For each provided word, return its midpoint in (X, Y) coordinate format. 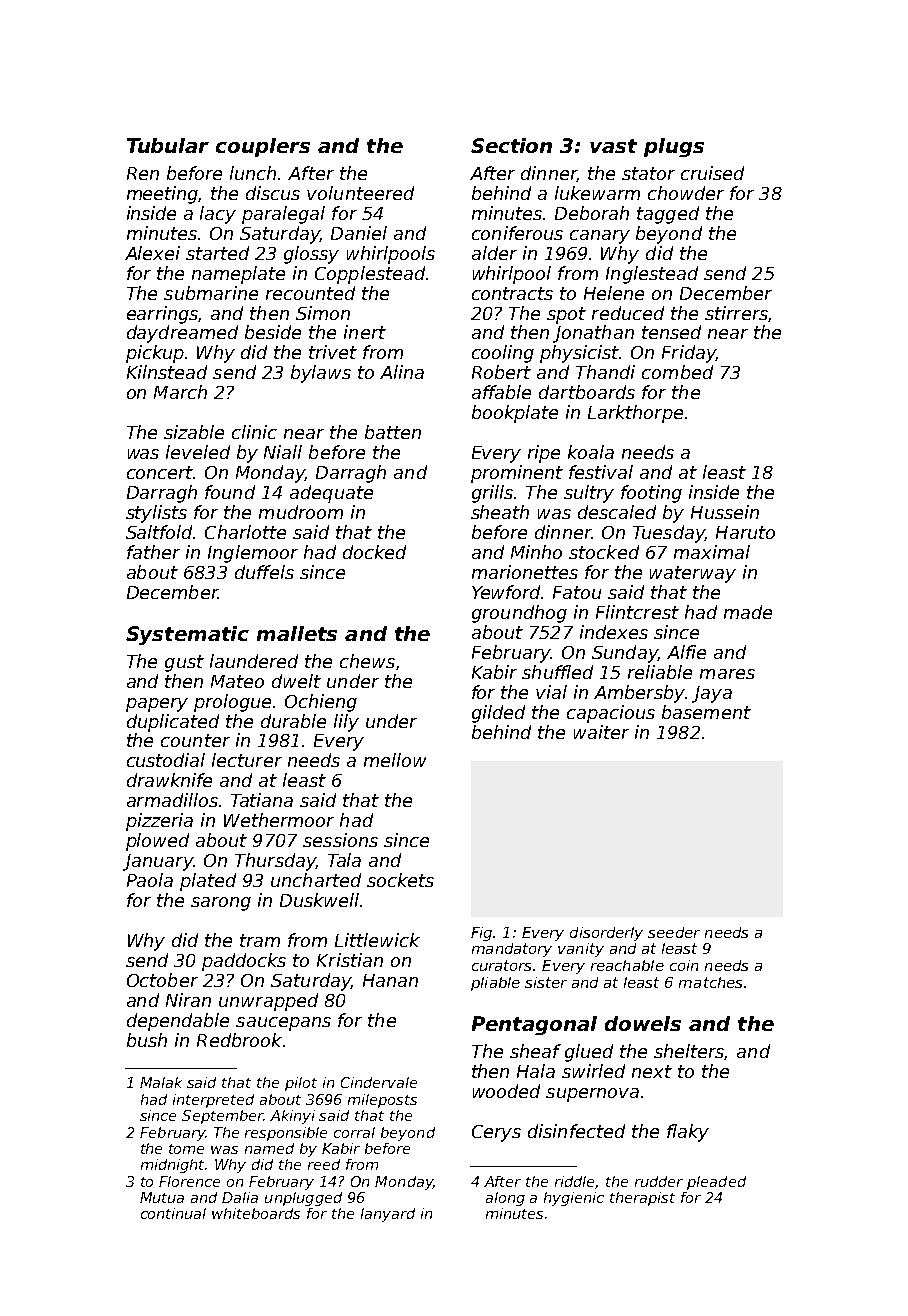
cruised (712, 173)
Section (511, 145)
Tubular (168, 145)
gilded (498, 714)
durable (293, 721)
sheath (500, 512)
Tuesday (669, 534)
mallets (297, 633)
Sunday (625, 654)
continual (173, 1213)
